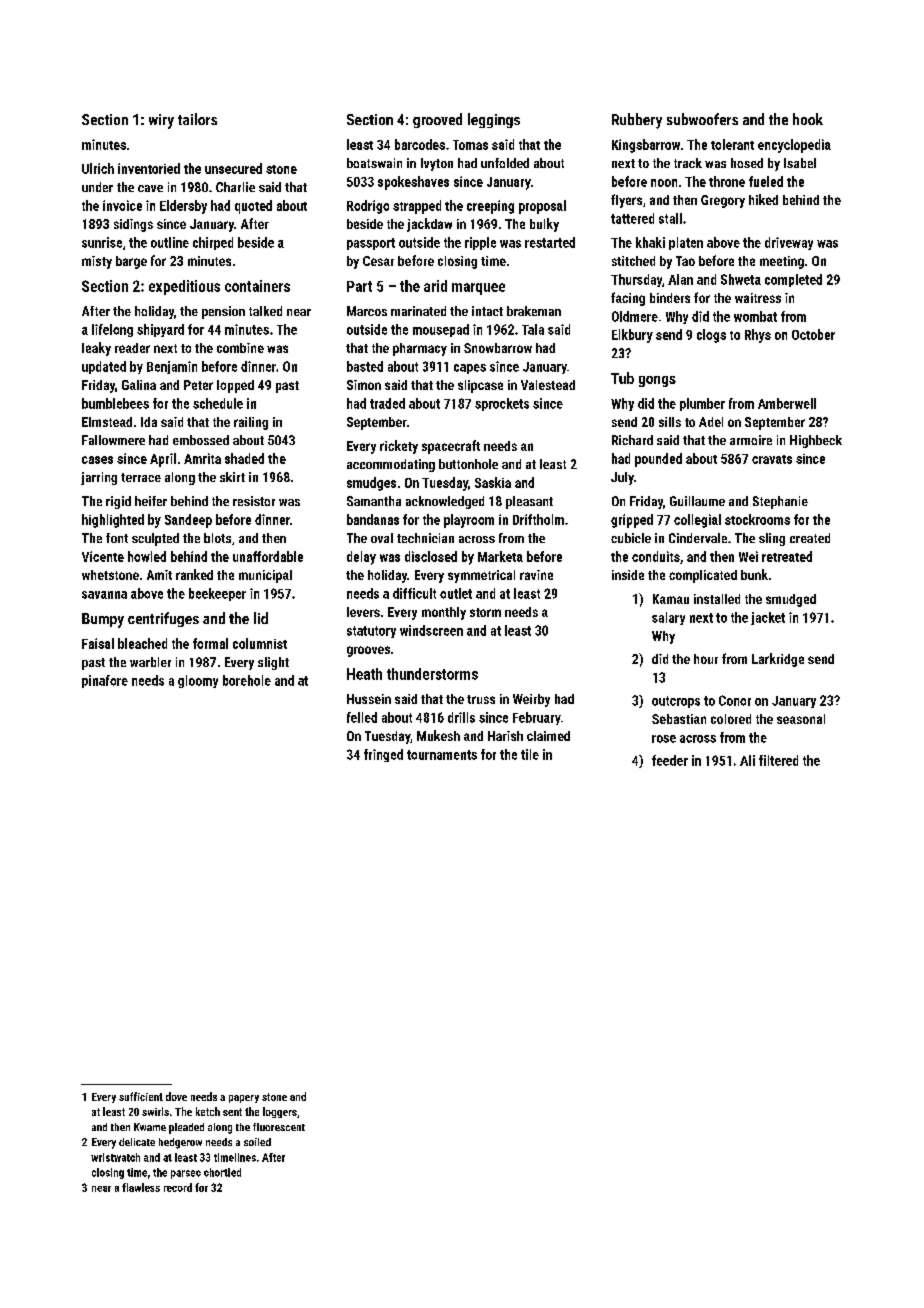 The width and height of the page is (924, 1308). What do you see at coordinates (178, 1187) in the page?
I see `record` at bounding box center [178, 1187].
